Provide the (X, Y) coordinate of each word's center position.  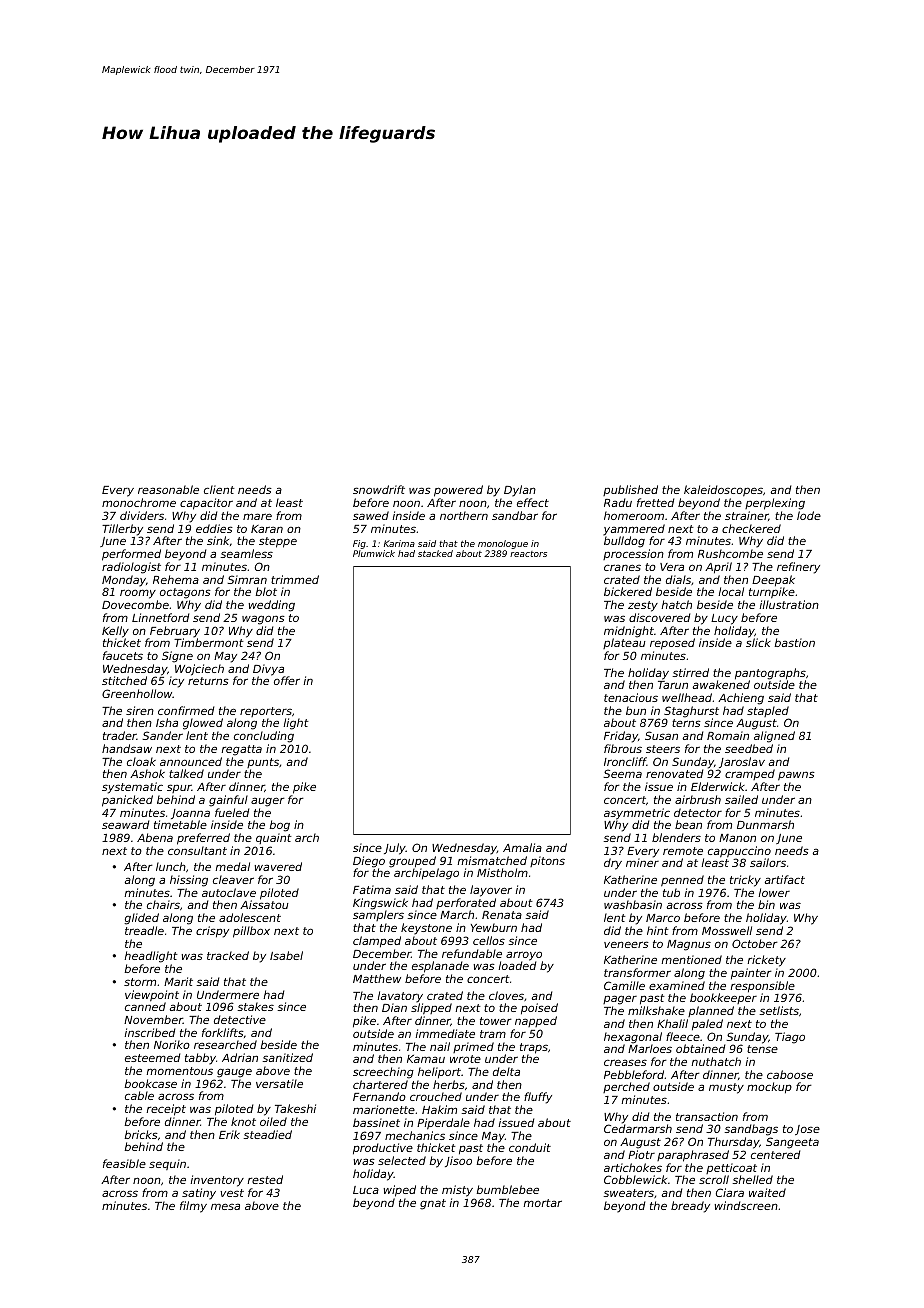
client (219, 489)
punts (263, 763)
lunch (171, 866)
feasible (124, 1163)
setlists (779, 1010)
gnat (433, 1204)
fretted (655, 502)
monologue (503, 544)
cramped (750, 774)
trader (120, 735)
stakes (255, 1006)
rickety (767, 961)
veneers (626, 944)
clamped (377, 942)
